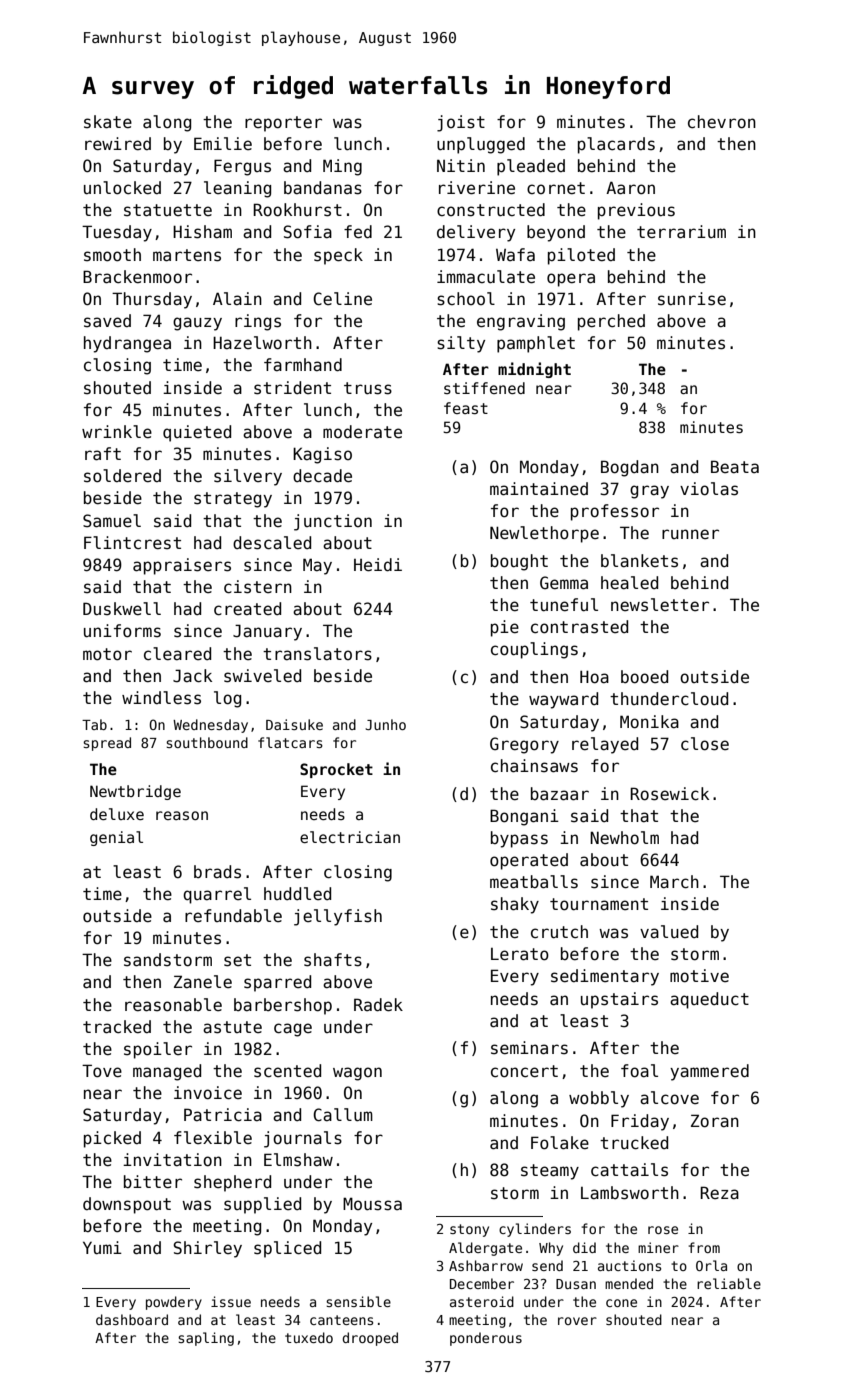  Describe the element at coordinates (118, 144) in the screenshot. I see `rewired` at that location.
